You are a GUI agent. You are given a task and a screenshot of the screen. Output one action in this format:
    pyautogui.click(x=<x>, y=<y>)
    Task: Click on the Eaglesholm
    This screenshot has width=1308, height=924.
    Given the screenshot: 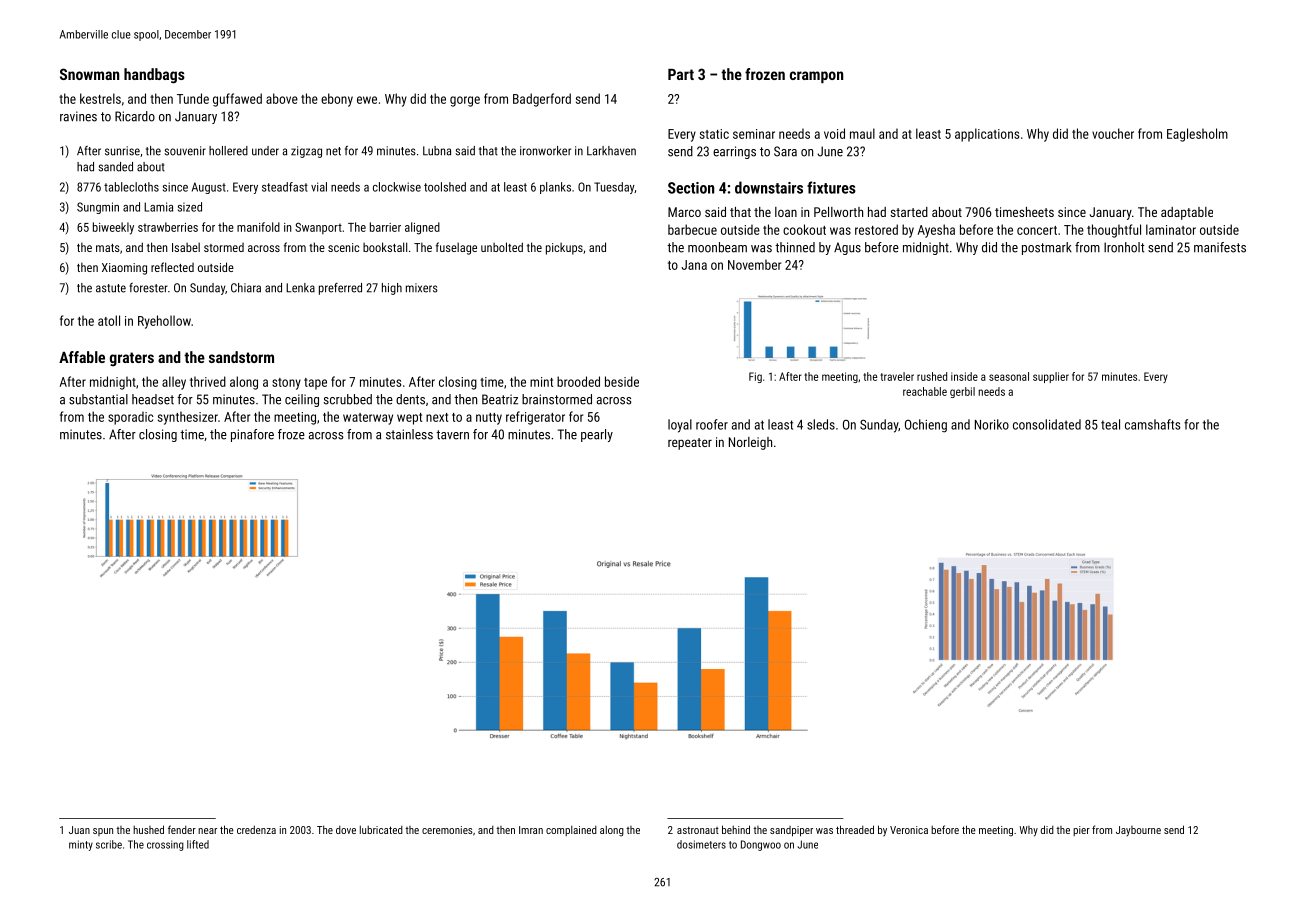 What is the action you would take?
    pyautogui.click(x=1197, y=135)
